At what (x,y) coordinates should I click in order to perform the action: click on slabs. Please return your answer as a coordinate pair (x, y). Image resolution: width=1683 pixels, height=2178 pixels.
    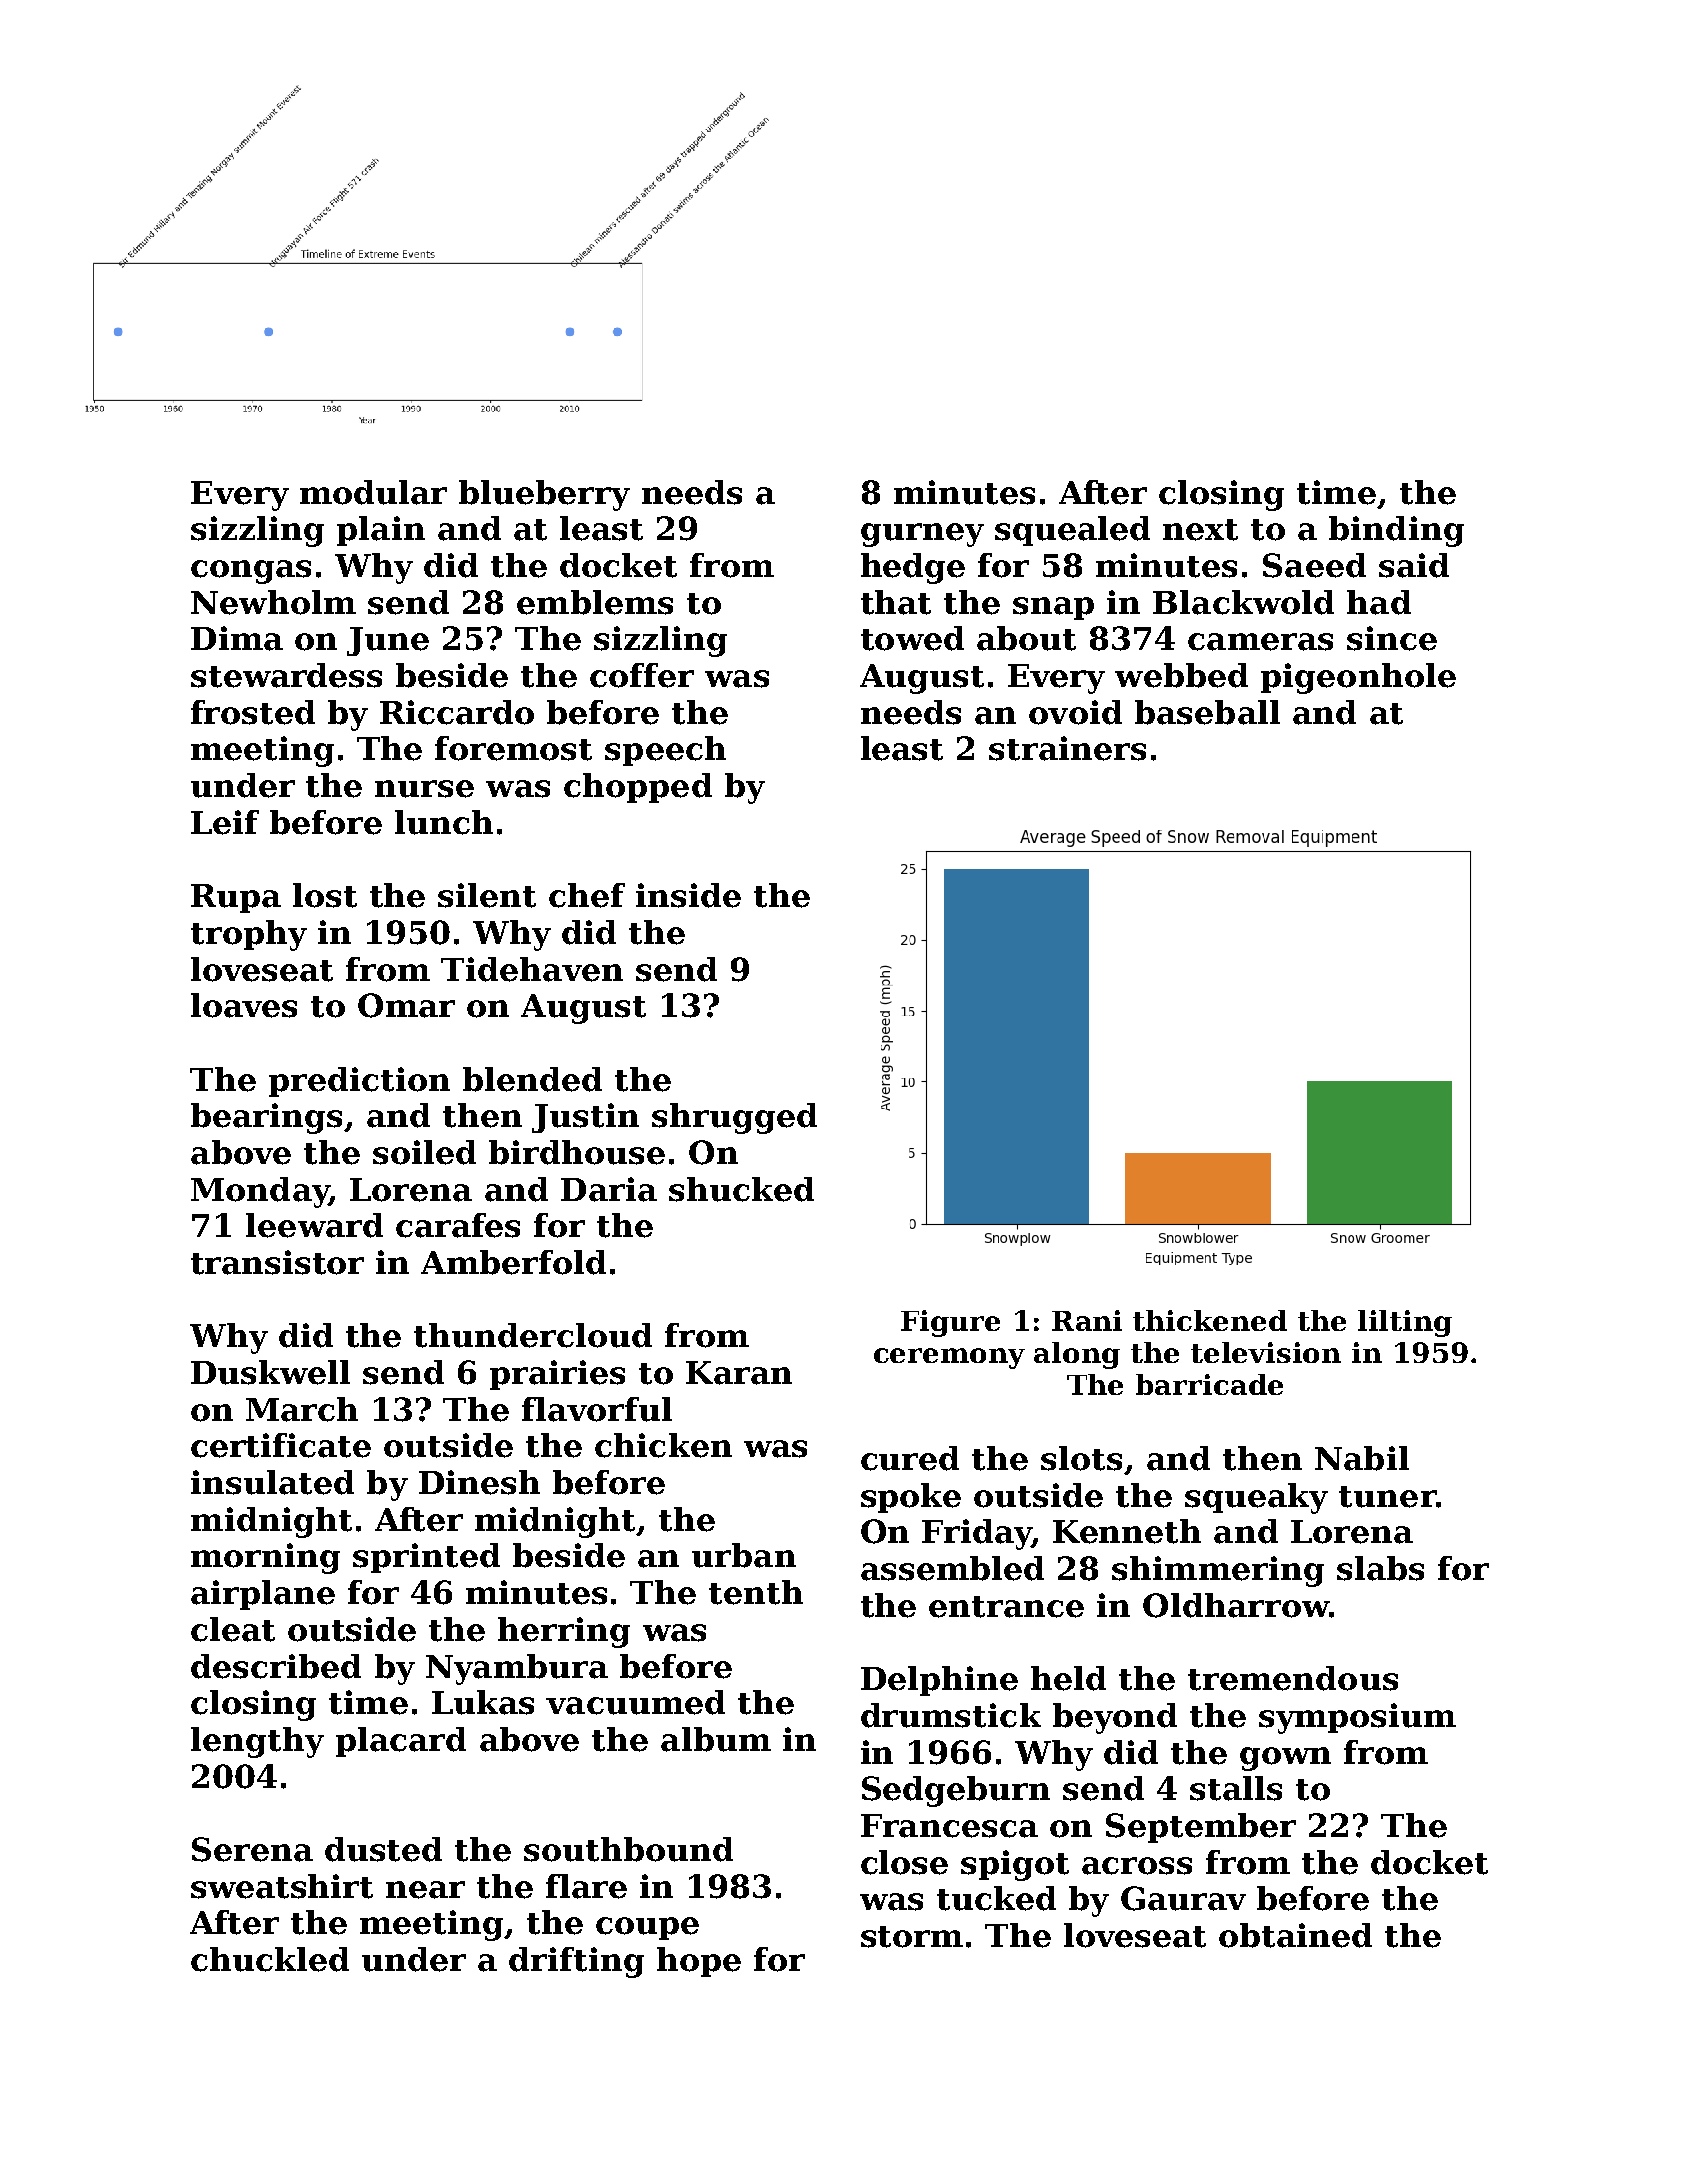
    Looking at the image, I should click on (1380, 1568).
